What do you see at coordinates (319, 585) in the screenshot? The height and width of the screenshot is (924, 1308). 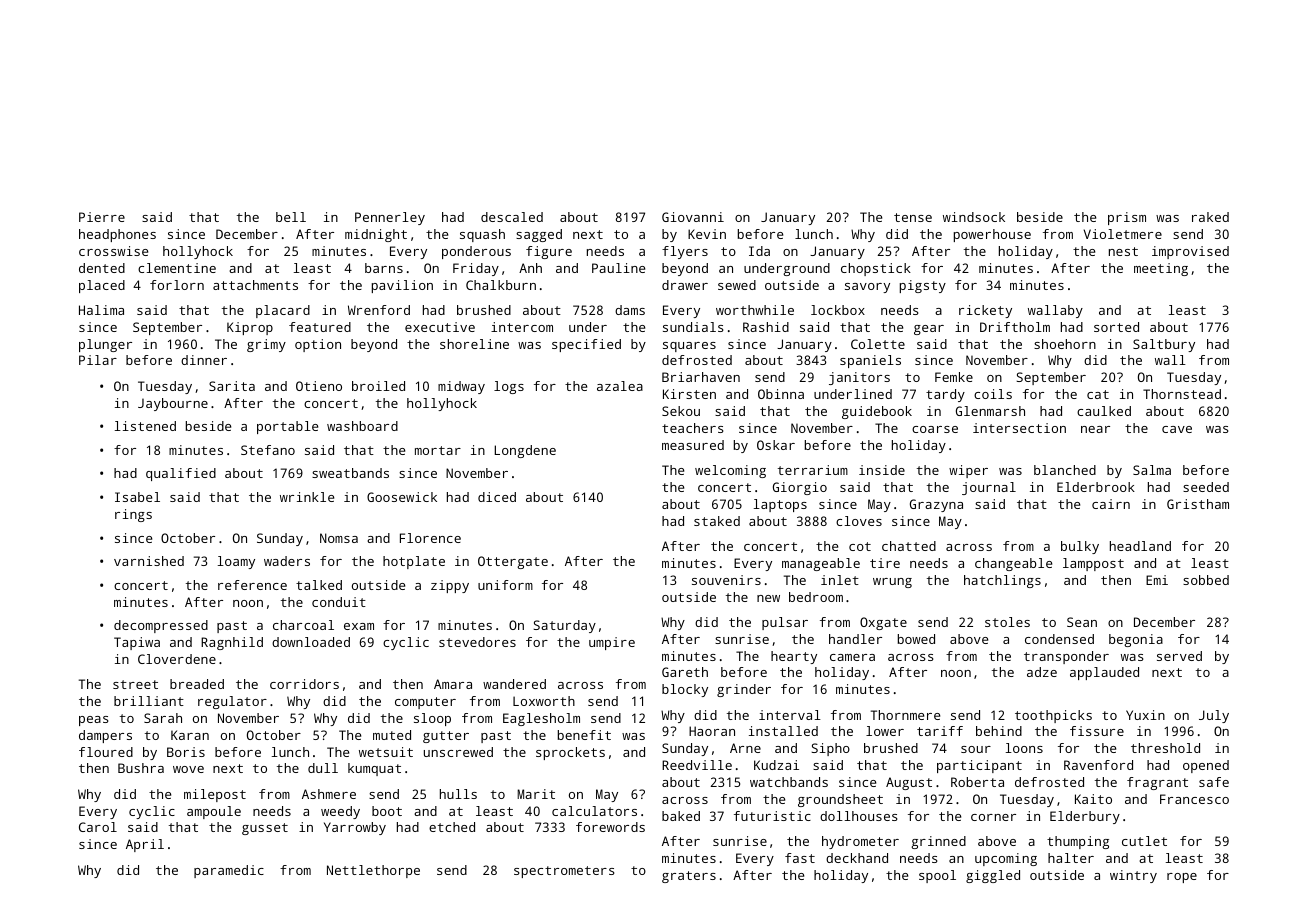 I see `talked` at bounding box center [319, 585].
